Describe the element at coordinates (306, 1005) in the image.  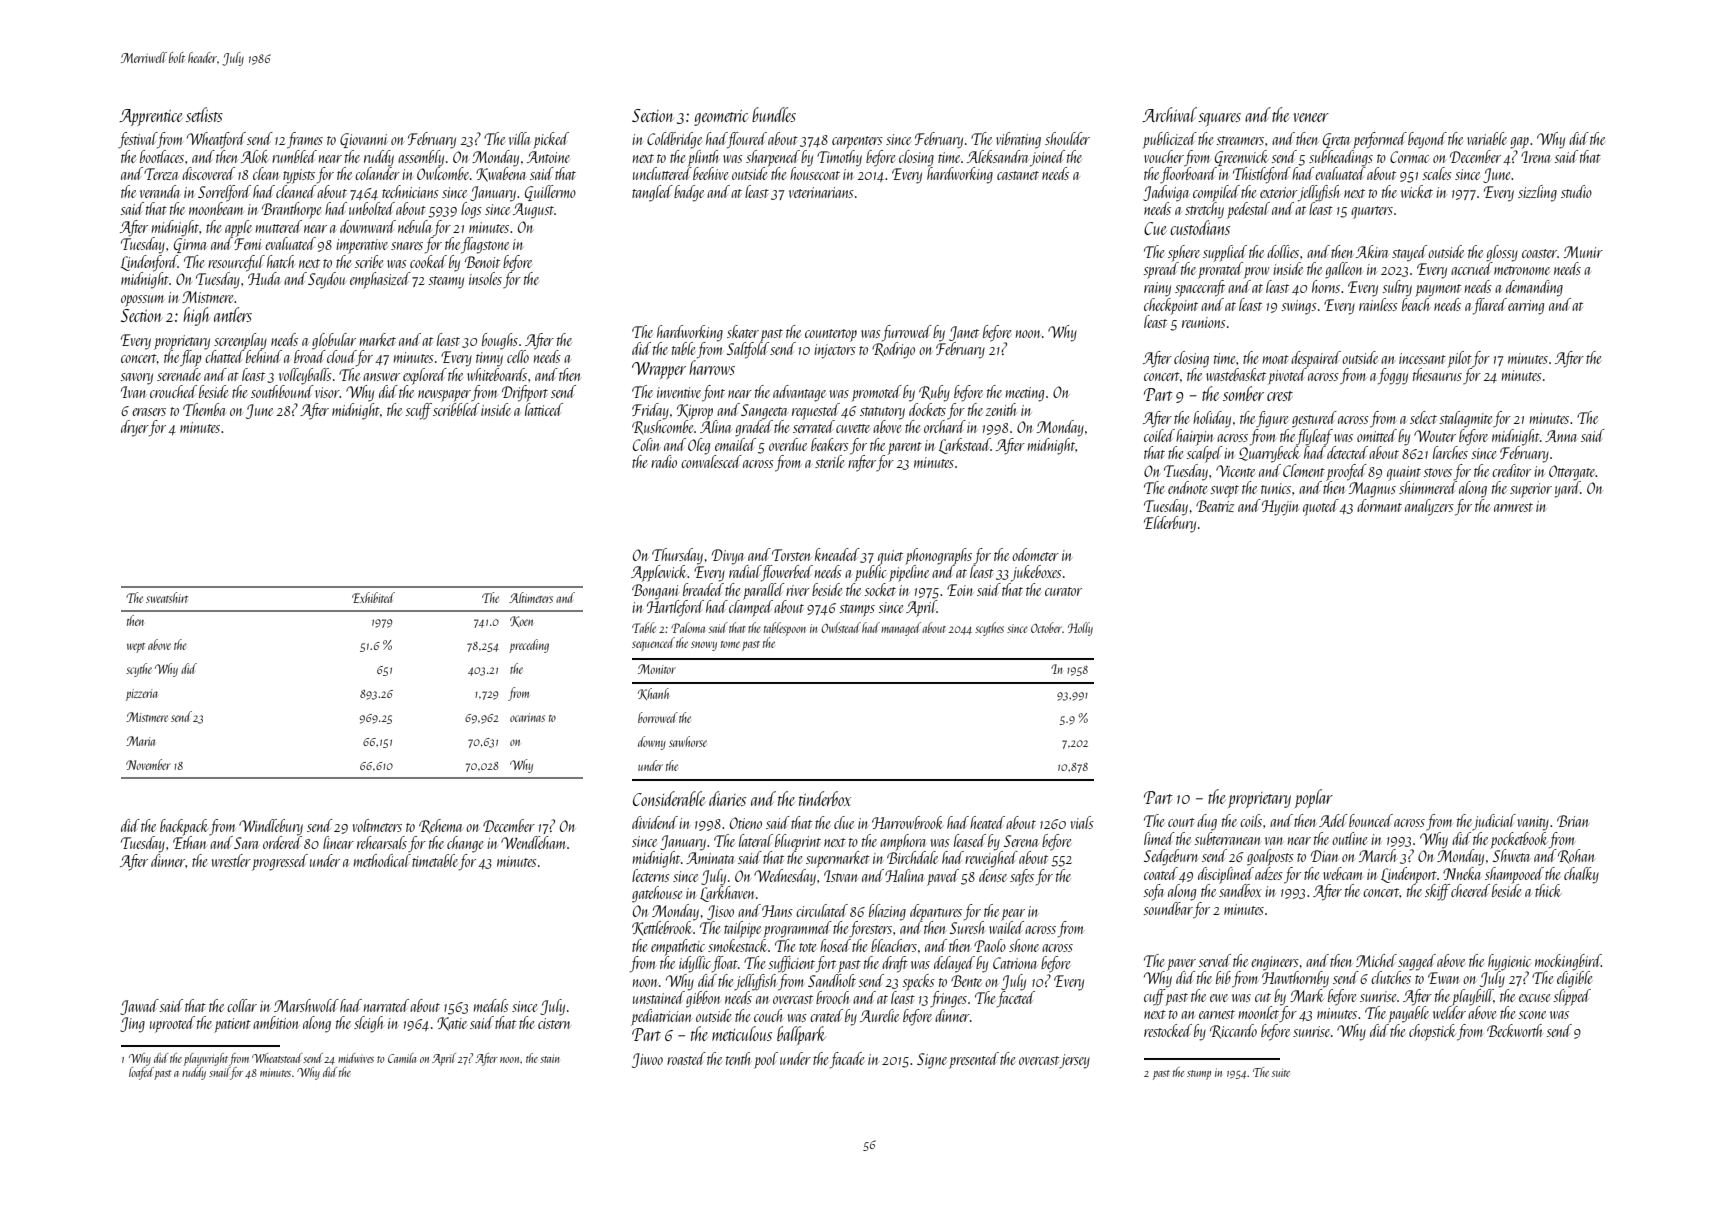
I see `Marshwold` at that location.
